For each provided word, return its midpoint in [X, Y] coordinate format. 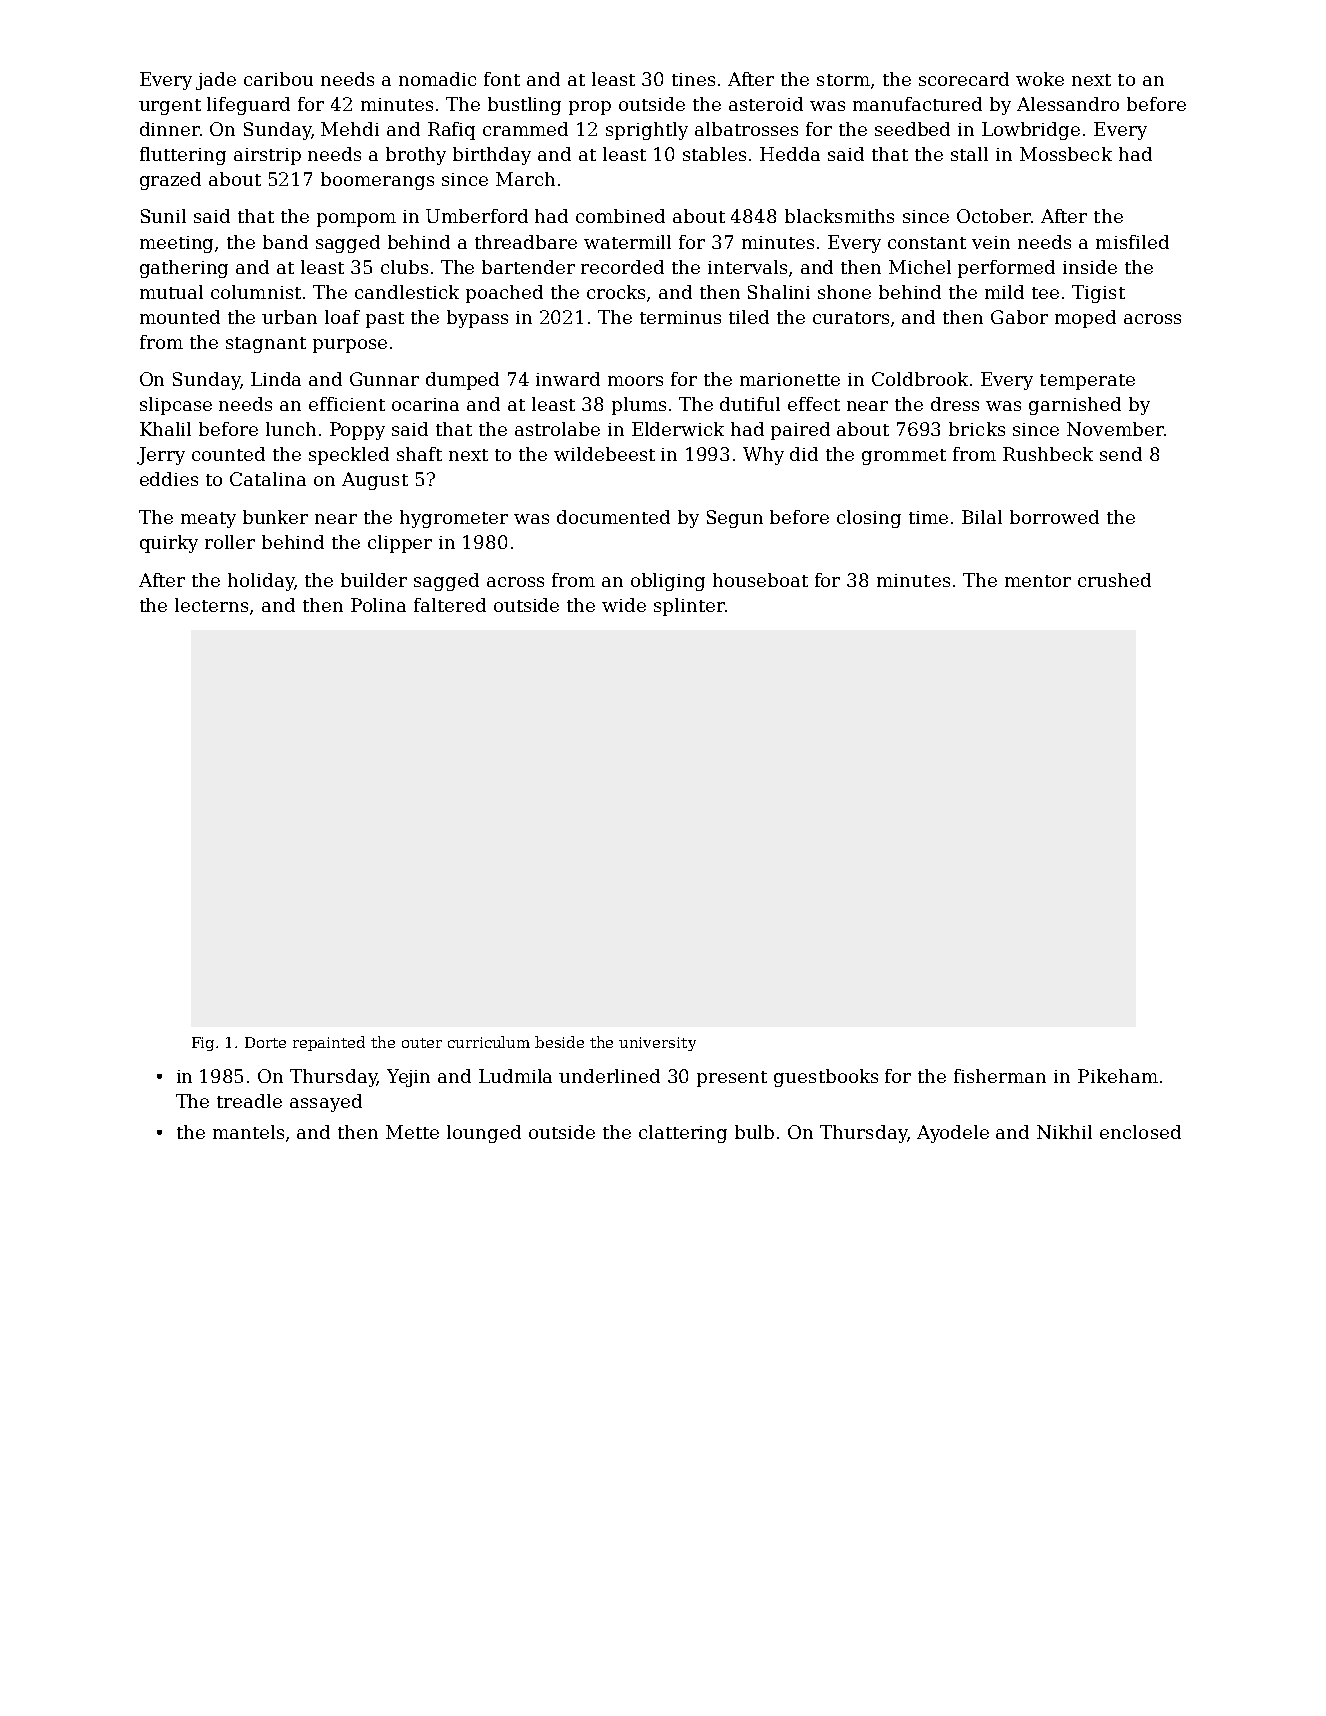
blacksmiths [839, 216]
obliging [668, 582]
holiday [261, 582]
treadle [249, 1101]
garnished [1075, 406]
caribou [278, 79]
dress [955, 404]
